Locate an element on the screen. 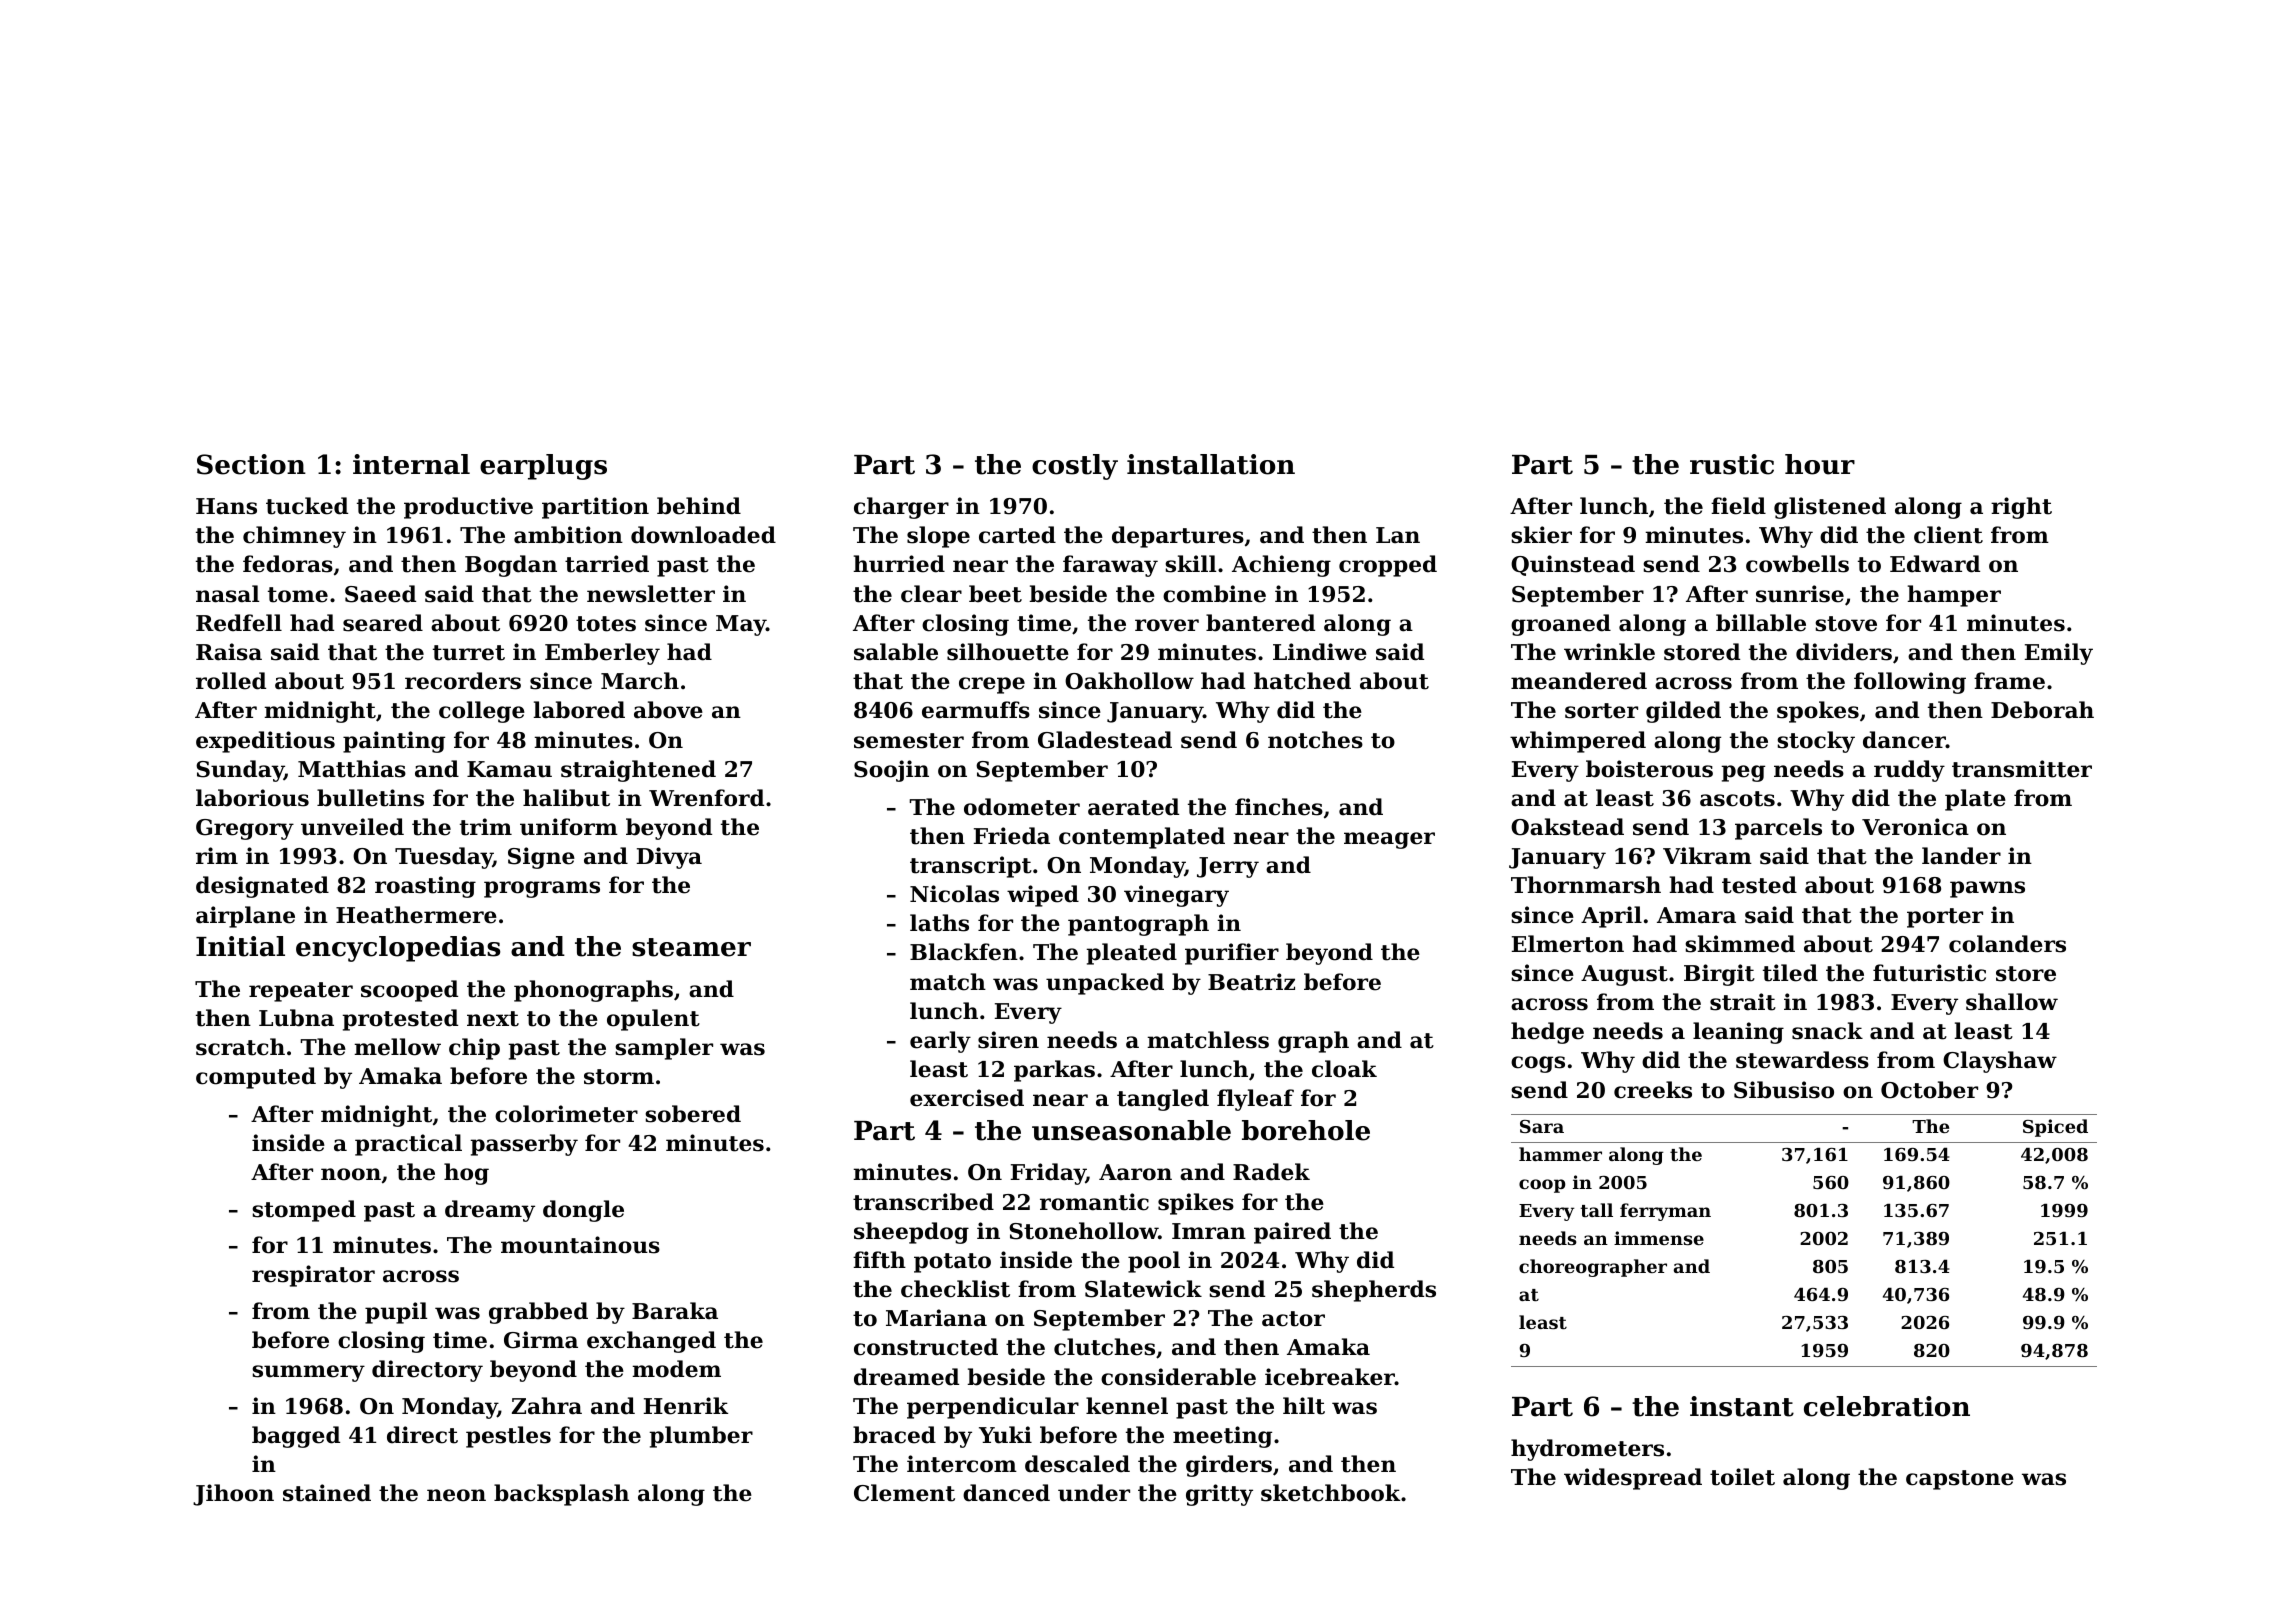 The height and width of the screenshot is (1620, 2292). Stonehollow is located at coordinates (1083, 1231).
